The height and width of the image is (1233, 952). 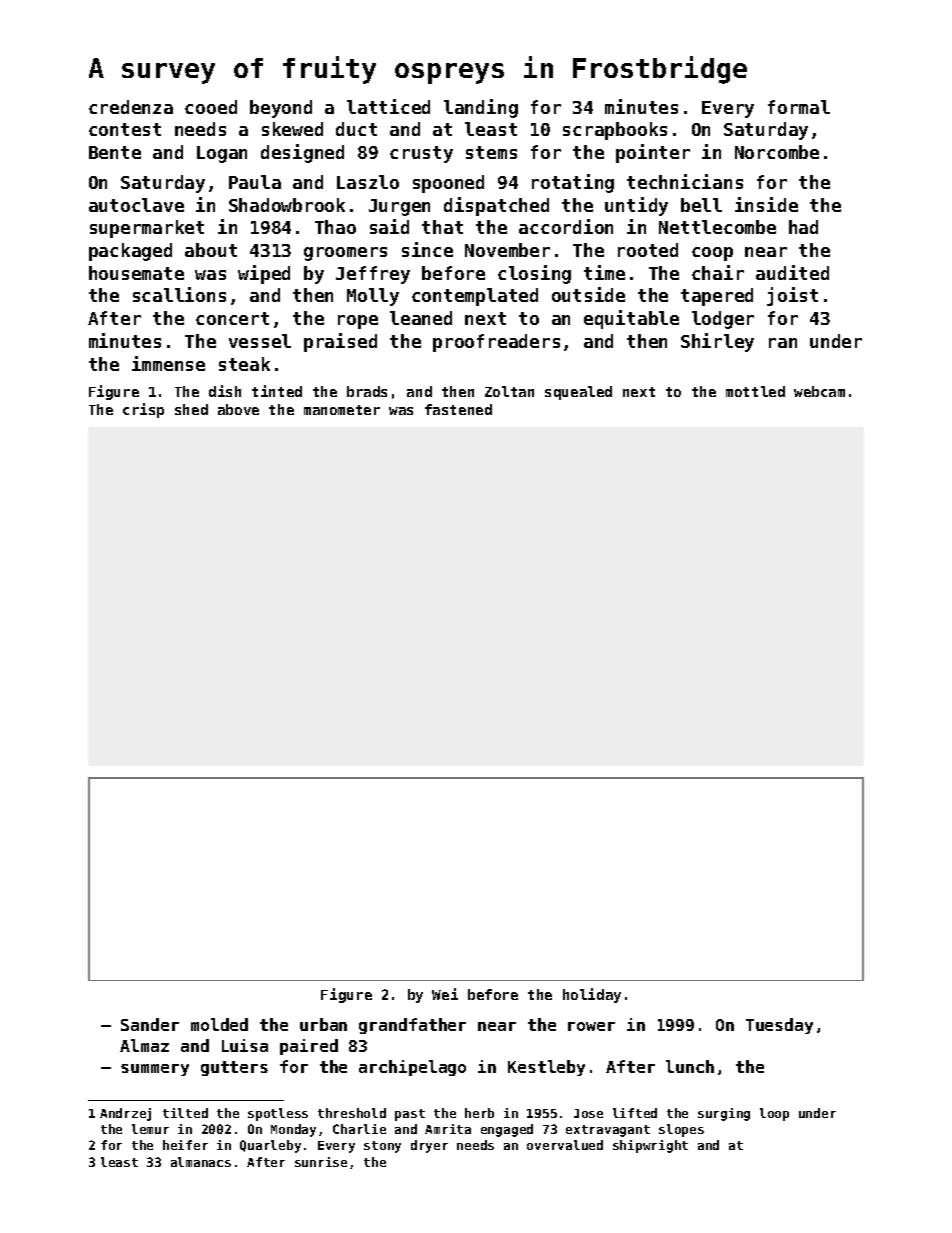 I want to click on cooed, so click(x=211, y=107).
